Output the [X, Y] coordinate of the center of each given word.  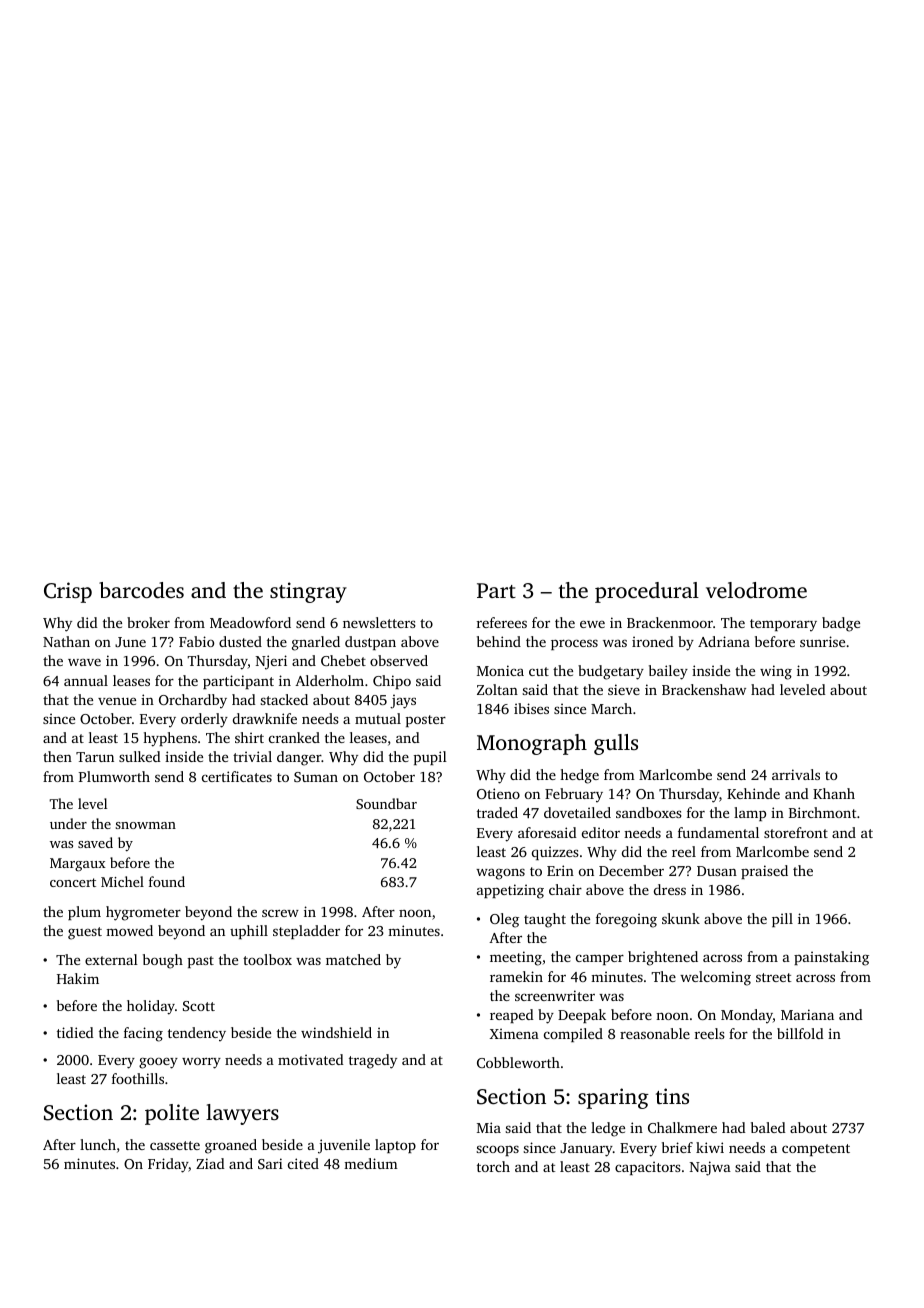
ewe [592, 624]
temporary [783, 625]
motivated [311, 1059]
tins [672, 1096]
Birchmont [822, 812]
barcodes [141, 590]
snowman [145, 825]
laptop [395, 1146]
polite [172, 1114]
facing [143, 1034]
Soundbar [386, 803]
